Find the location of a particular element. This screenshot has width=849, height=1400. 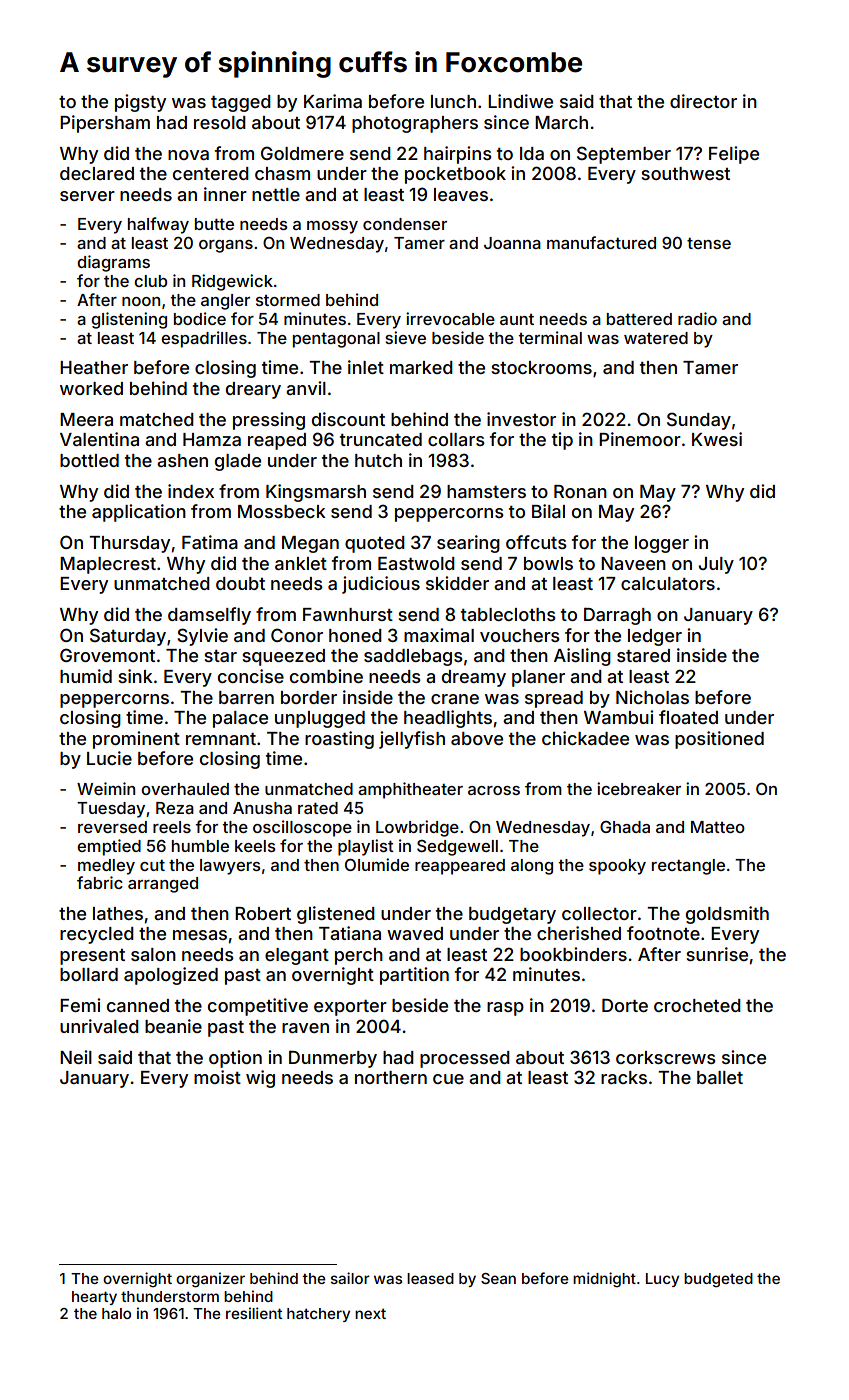

moist is located at coordinates (217, 1077).
